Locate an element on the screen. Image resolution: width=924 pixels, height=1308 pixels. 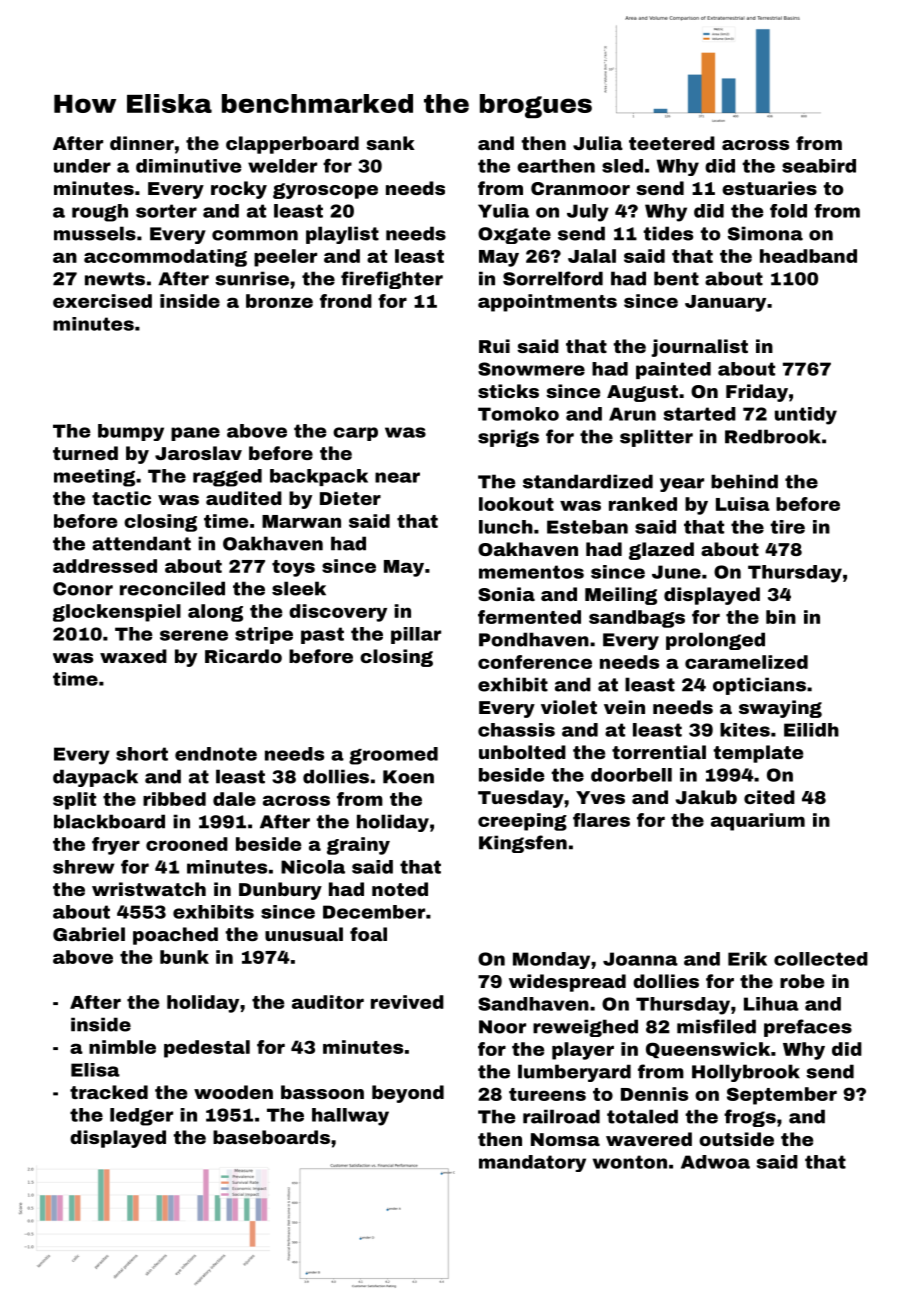
firefighter is located at coordinates (392, 280).
